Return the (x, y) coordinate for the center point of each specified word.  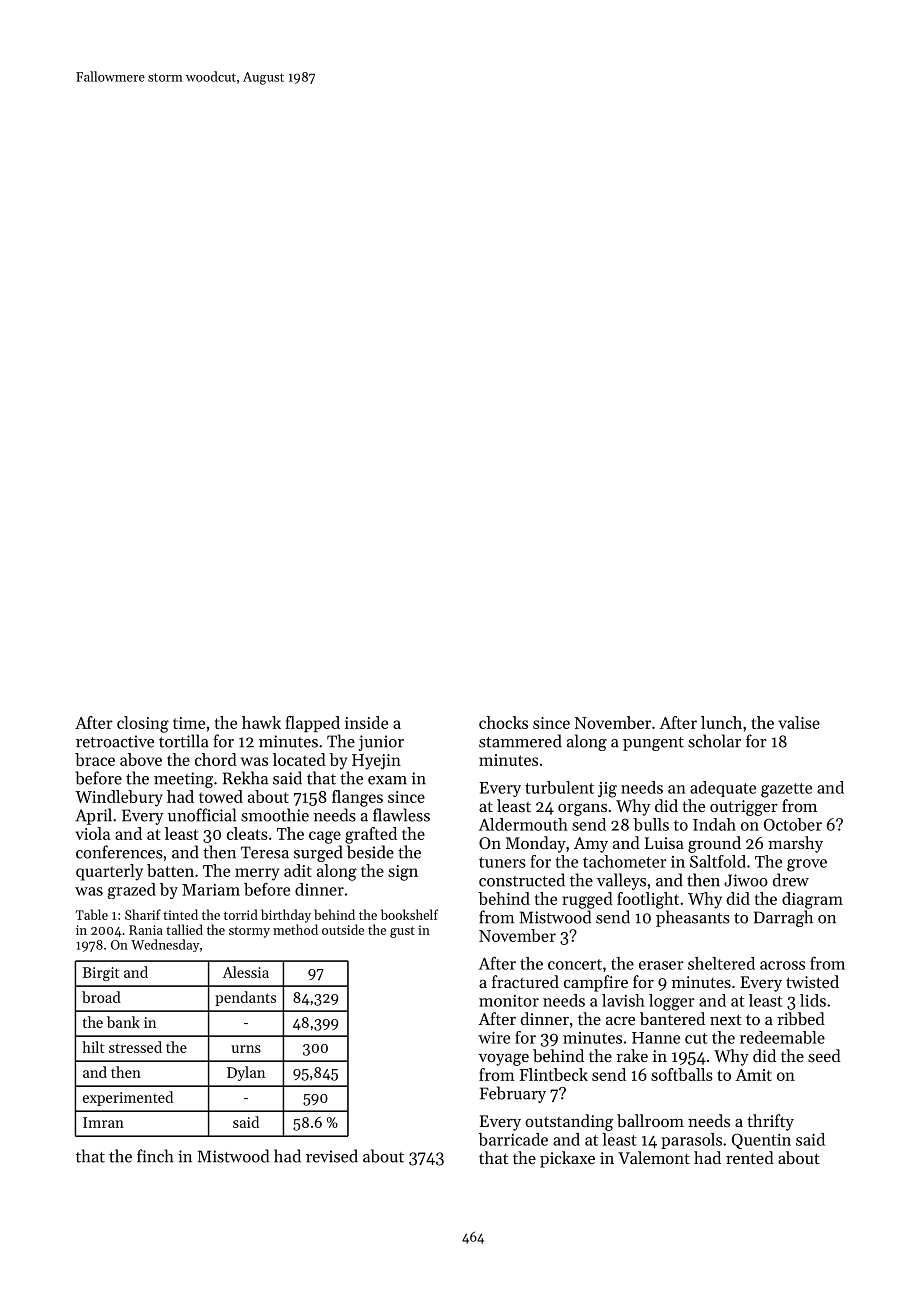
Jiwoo (746, 880)
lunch (721, 722)
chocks (503, 722)
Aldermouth (523, 824)
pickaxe (567, 1159)
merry (257, 874)
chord (216, 759)
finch (155, 1156)
